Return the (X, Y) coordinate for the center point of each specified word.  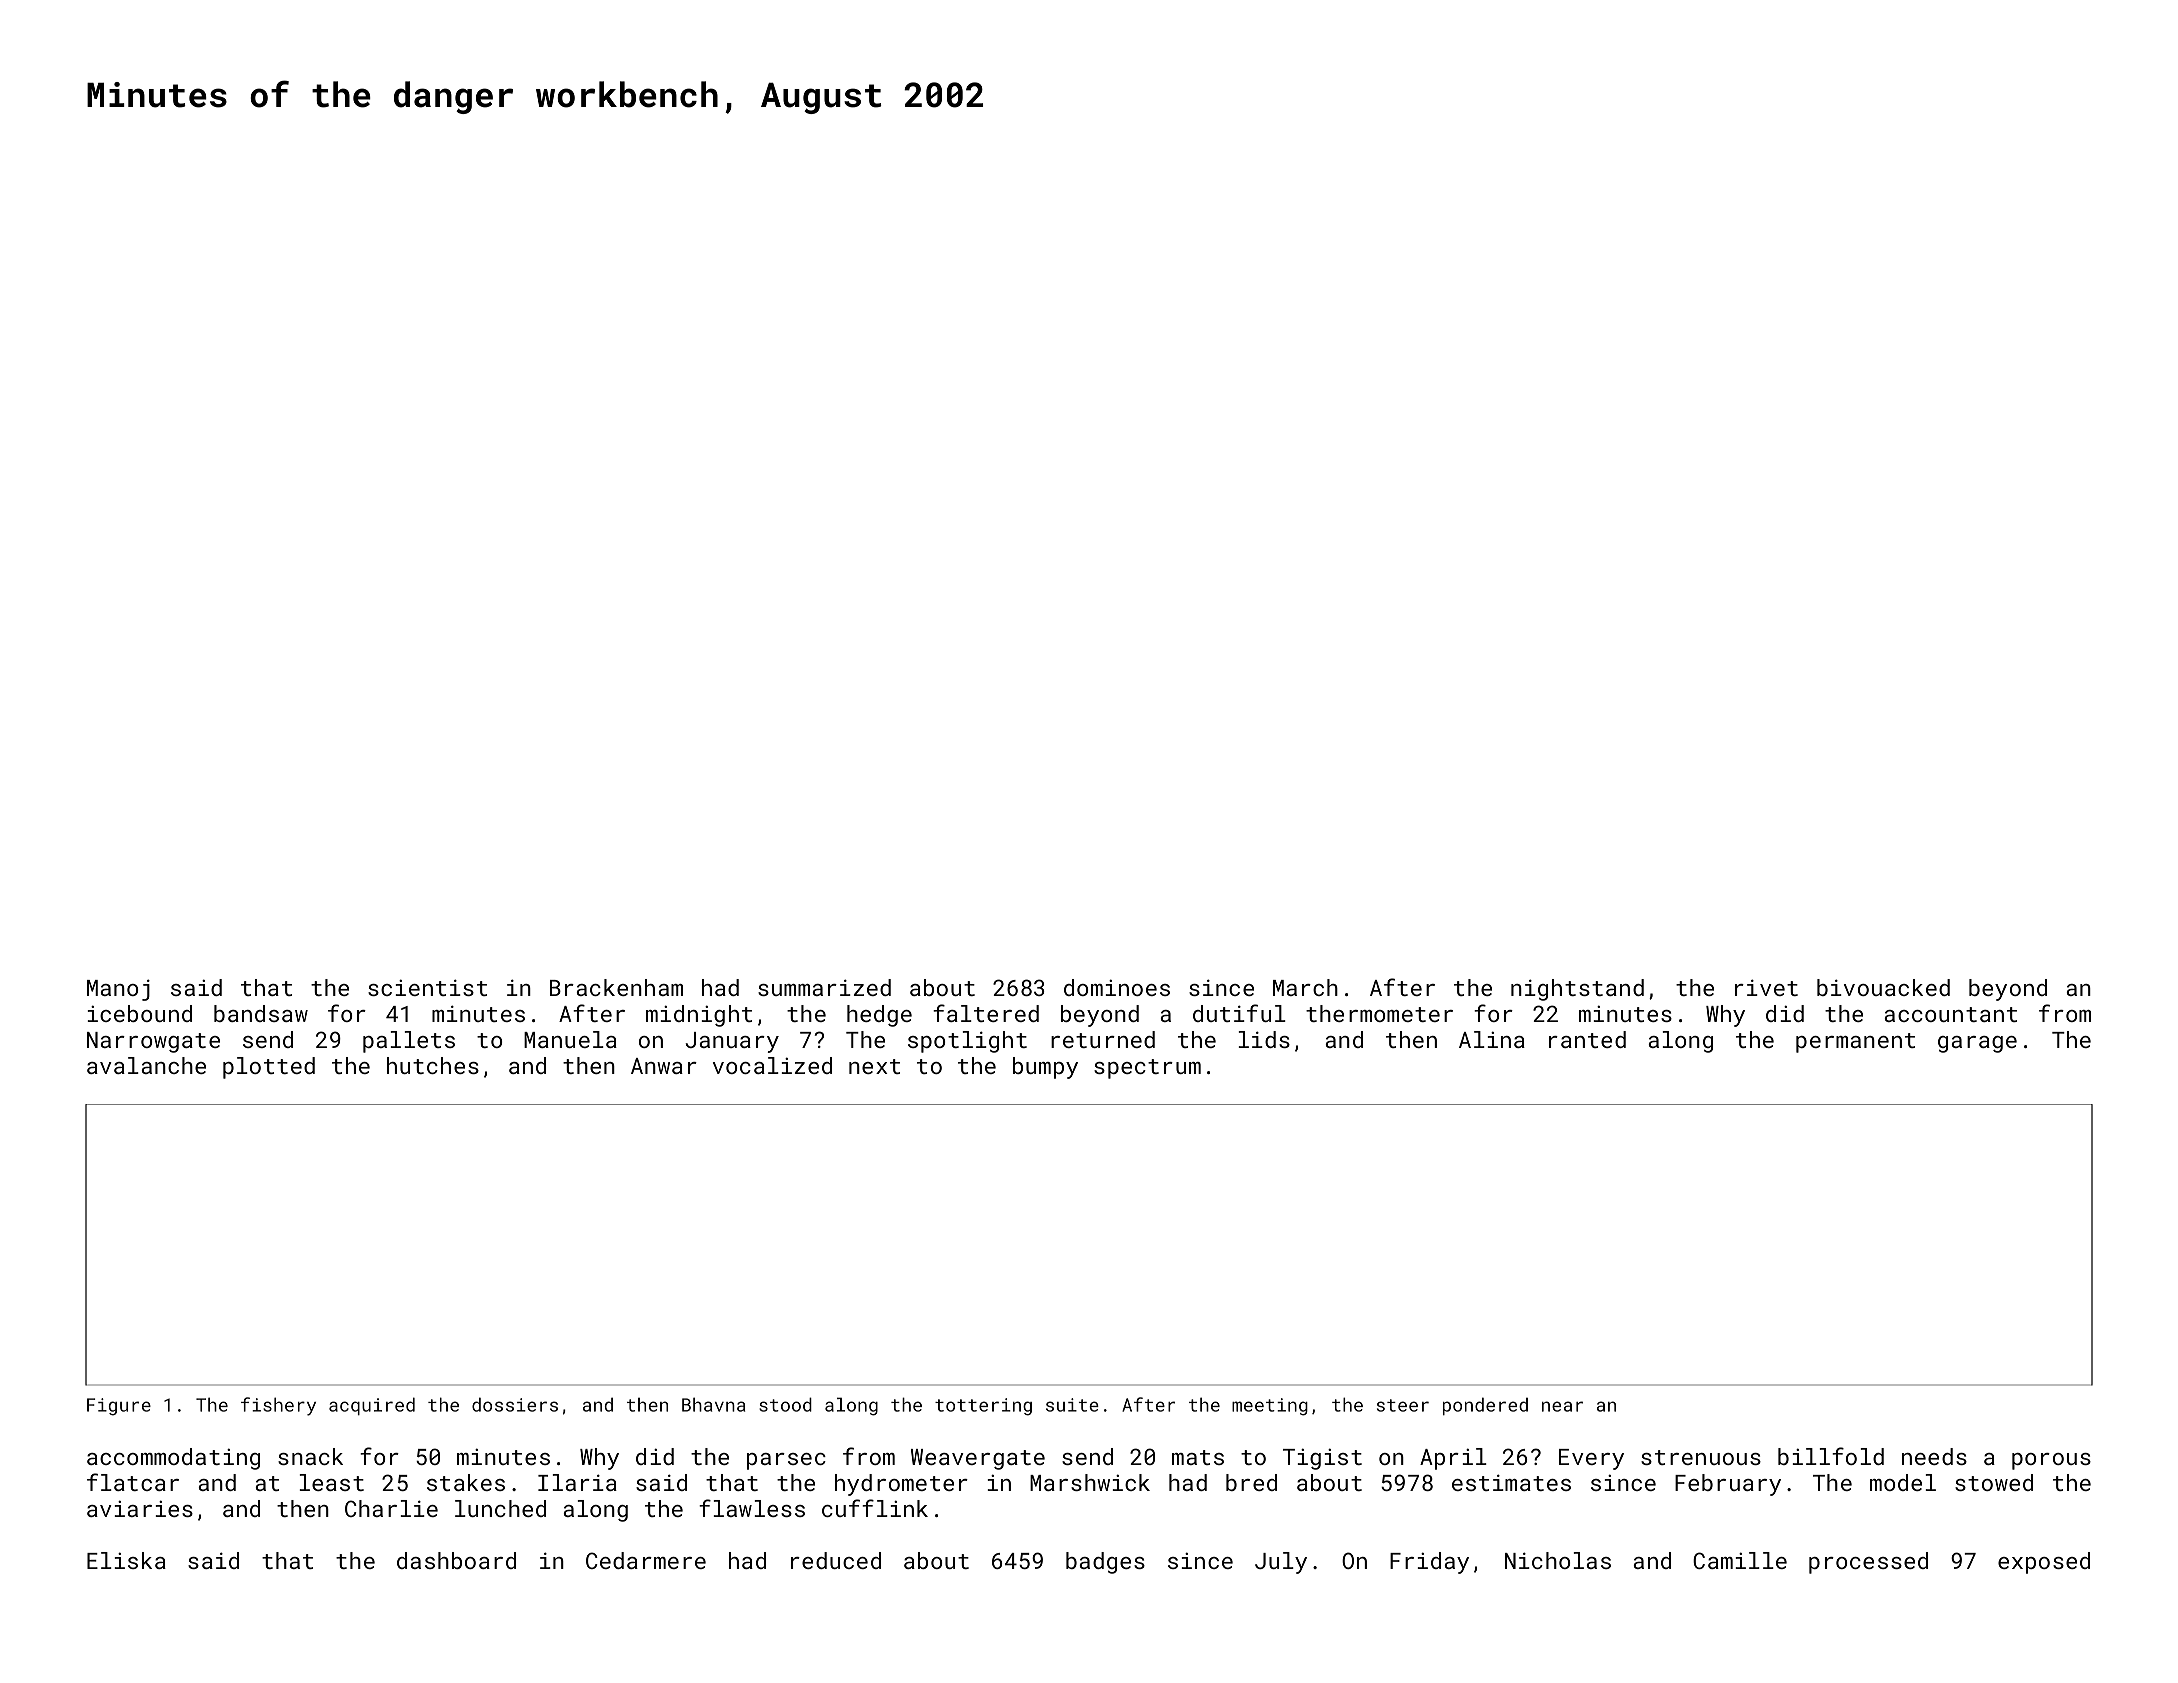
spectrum (1147, 1069)
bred (1251, 1482)
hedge (879, 1016)
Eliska (126, 1560)
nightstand (1577, 990)
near (1562, 1406)
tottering (983, 1407)
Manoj (118, 990)
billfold (1831, 1456)
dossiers (515, 1404)
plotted (269, 1068)
